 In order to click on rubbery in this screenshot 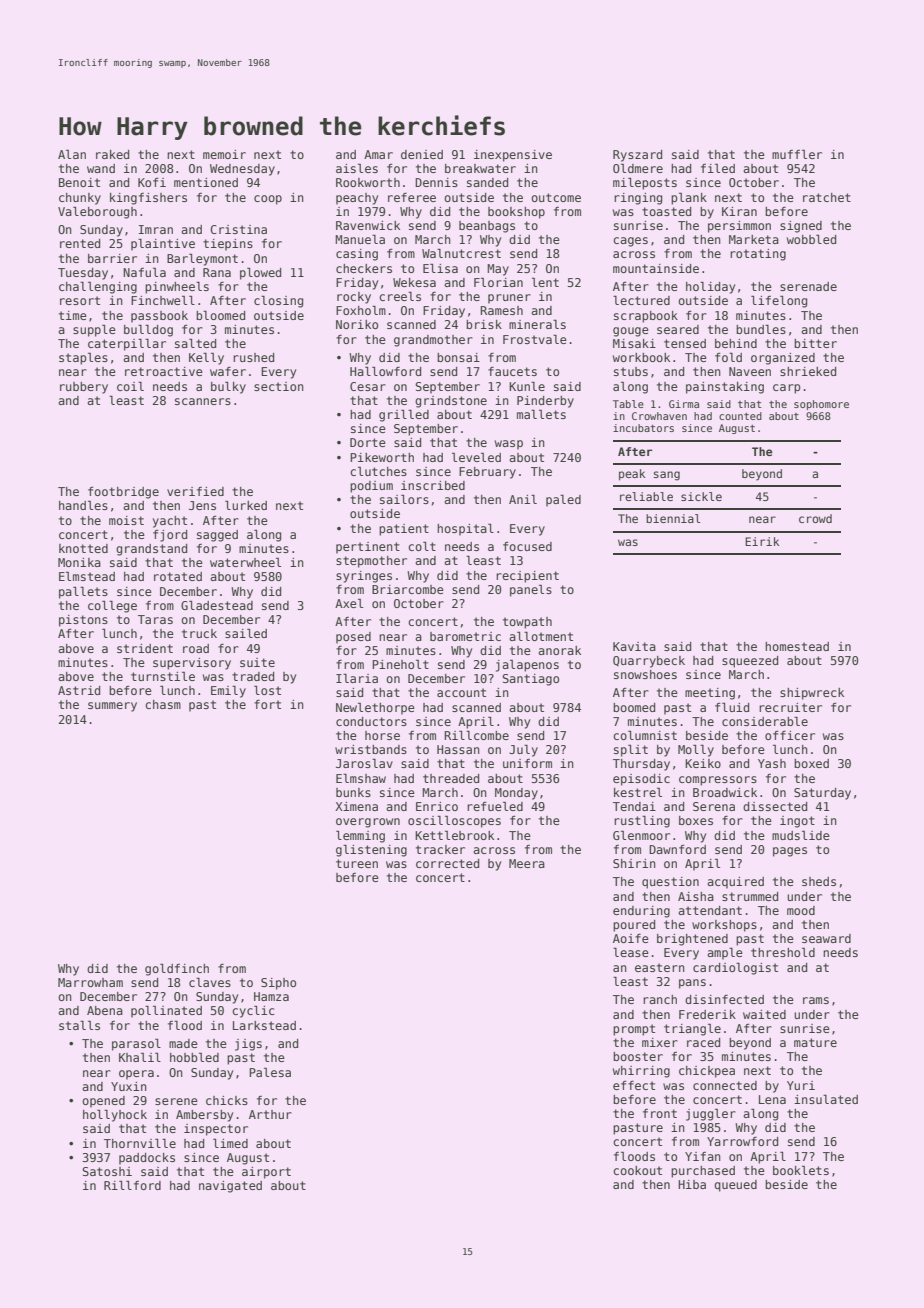, I will do `click(84, 388)`.
